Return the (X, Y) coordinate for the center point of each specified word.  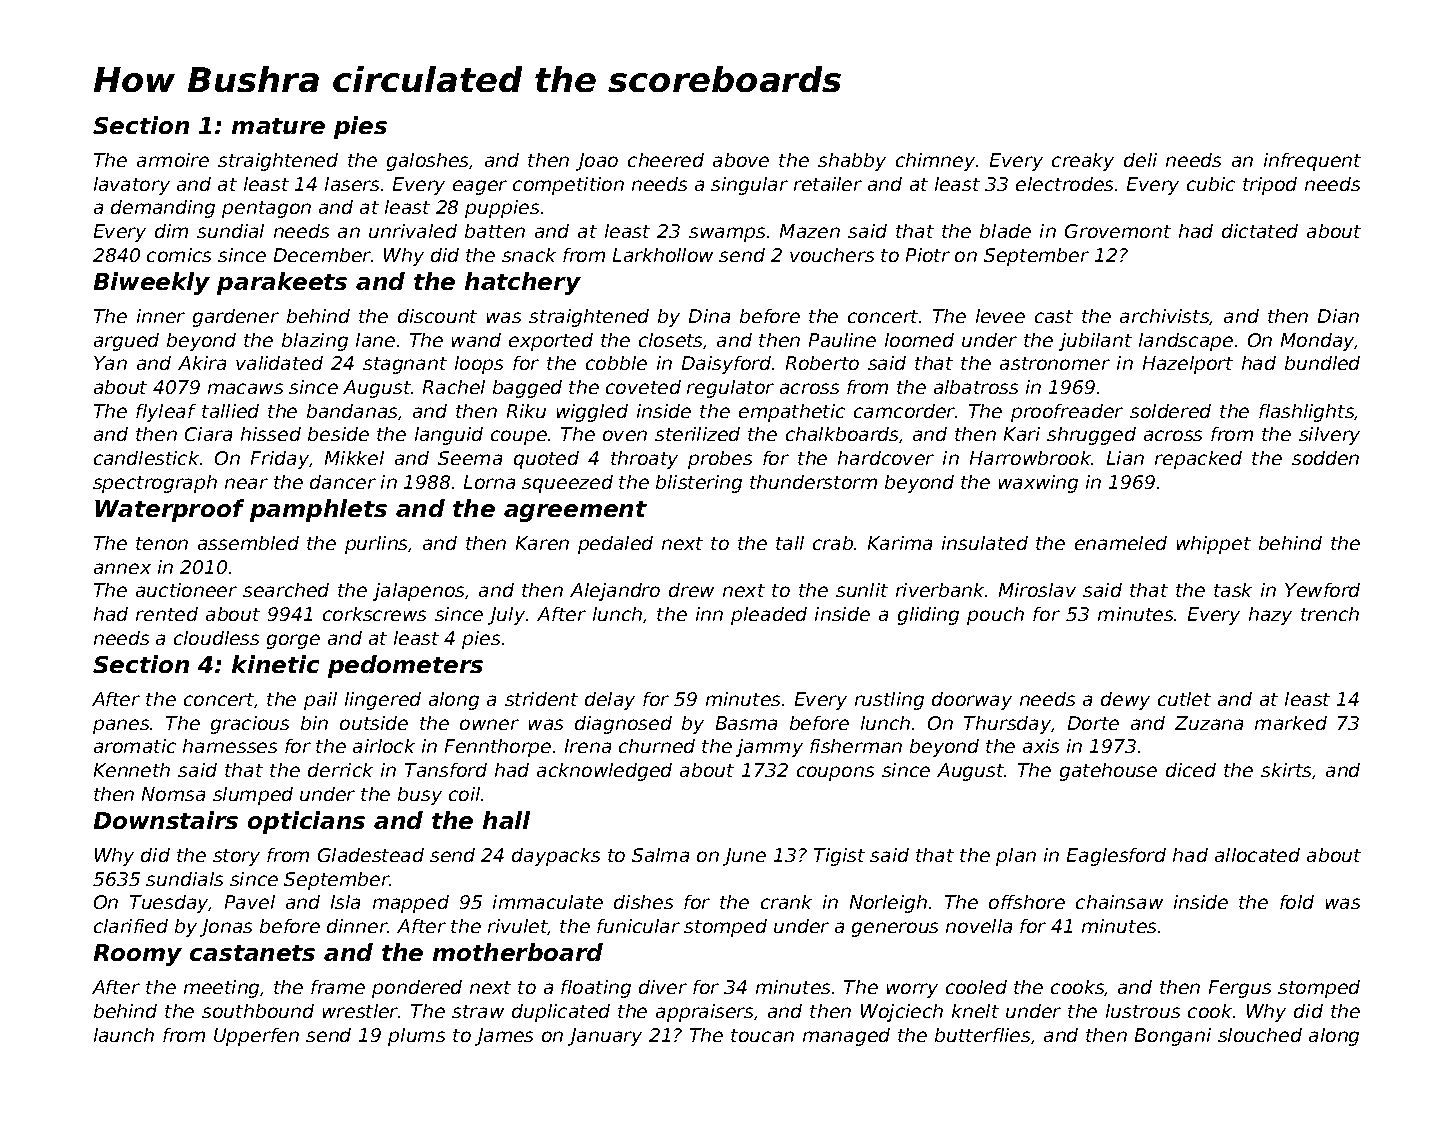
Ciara (208, 434)
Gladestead (371, 855)
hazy (1270, 616)
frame (338, 987)
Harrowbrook (1031, 458)
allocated (1257, 855)
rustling (889, 701)
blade (1005, 231)
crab (833, 543)
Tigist (839, 857)
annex (122, 568)
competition (568, 186)
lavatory (132, 186)
